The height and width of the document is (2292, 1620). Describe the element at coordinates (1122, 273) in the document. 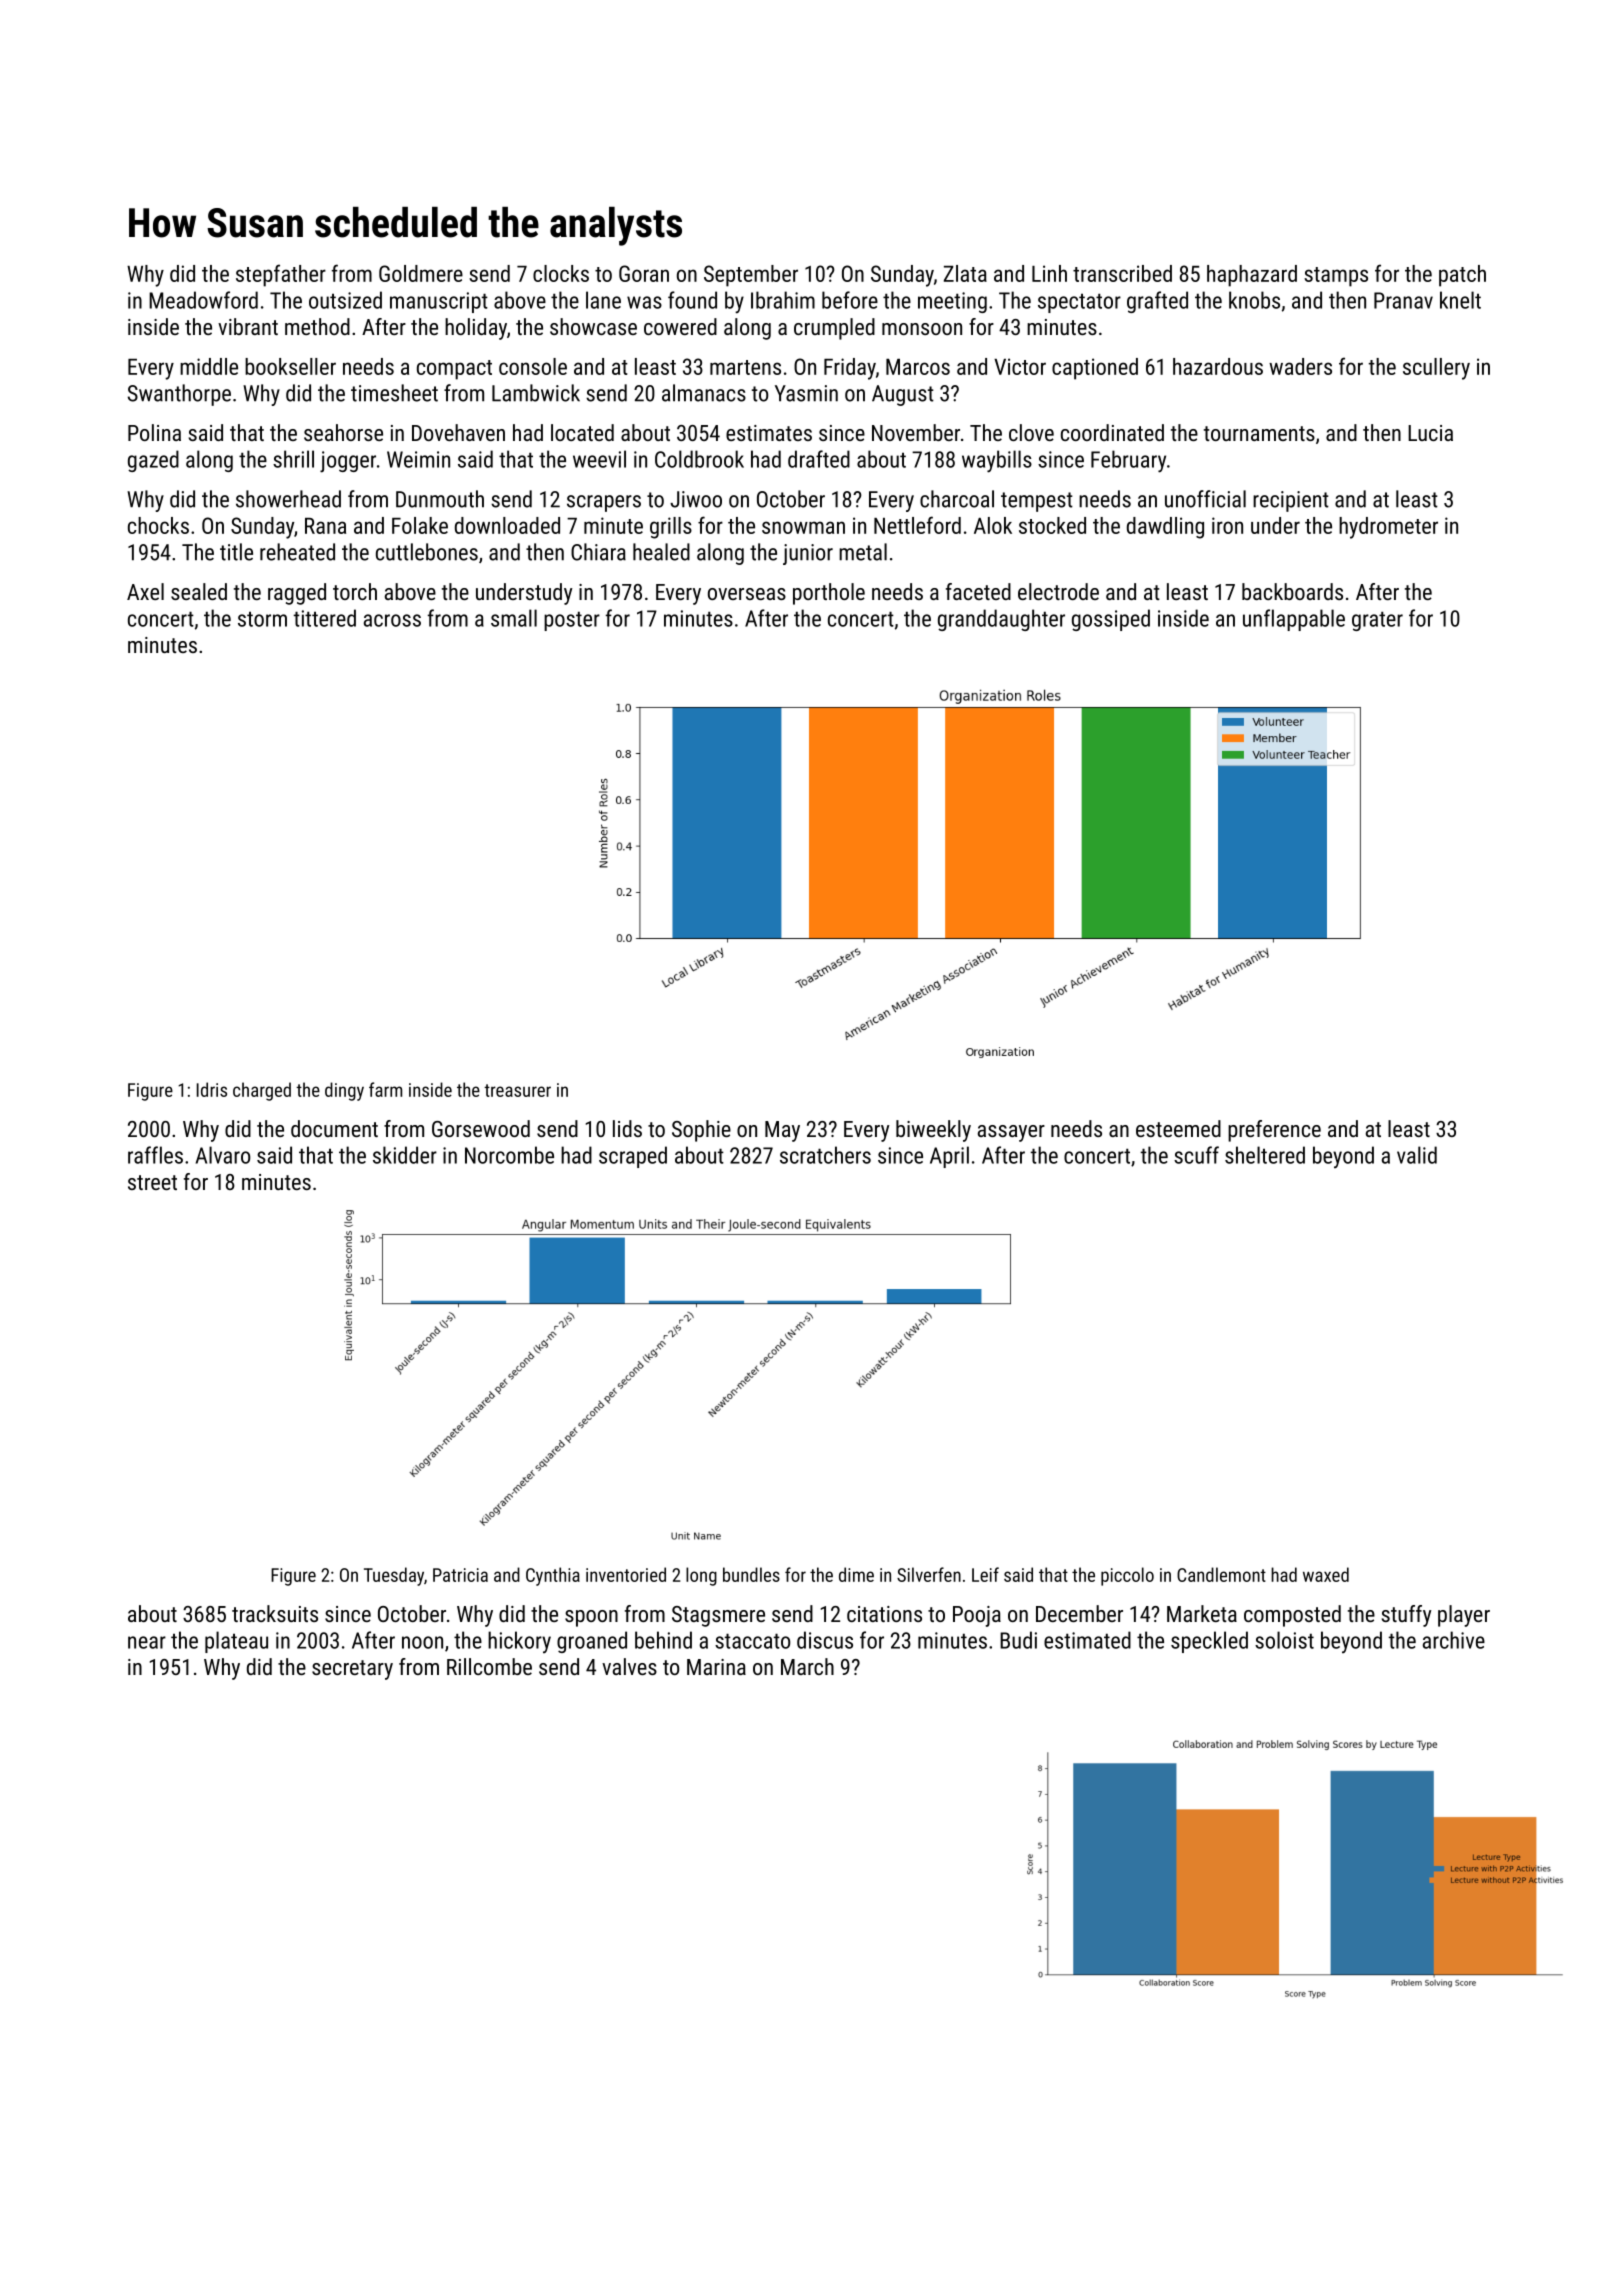

I see `transcribed` at that location.
